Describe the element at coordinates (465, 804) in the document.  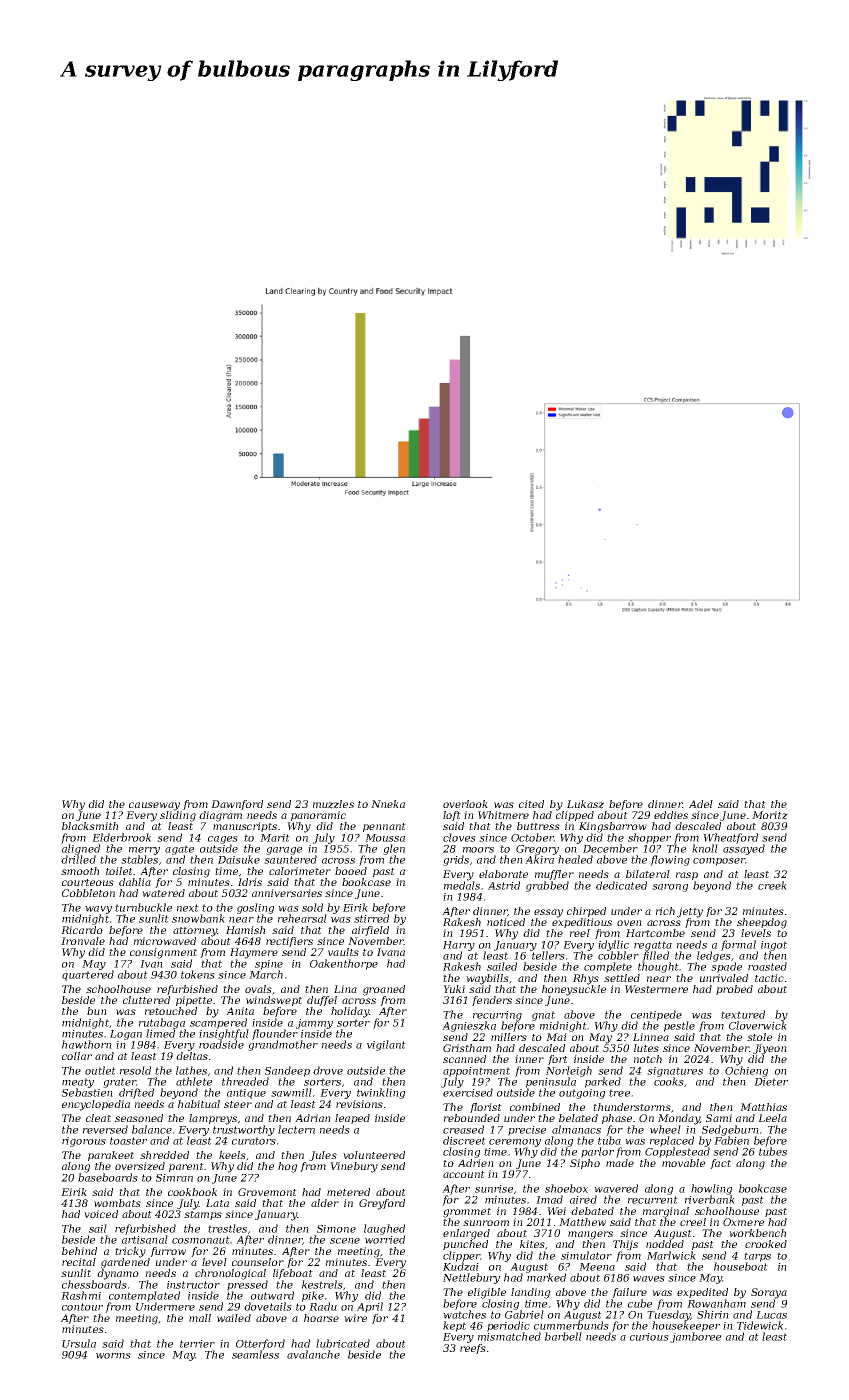
I see `overlook` at that location.
